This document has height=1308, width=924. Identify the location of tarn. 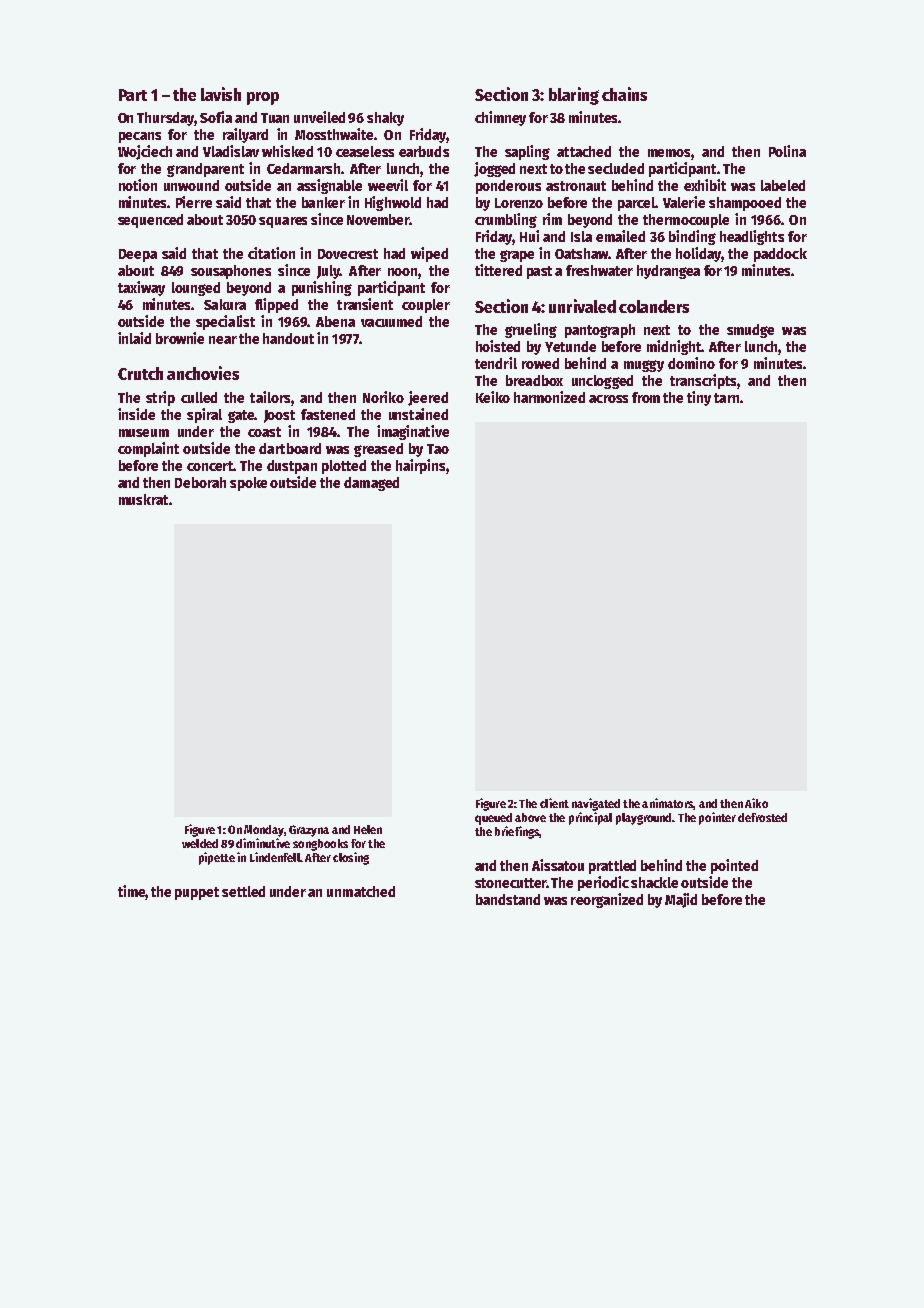
(726, 398).
